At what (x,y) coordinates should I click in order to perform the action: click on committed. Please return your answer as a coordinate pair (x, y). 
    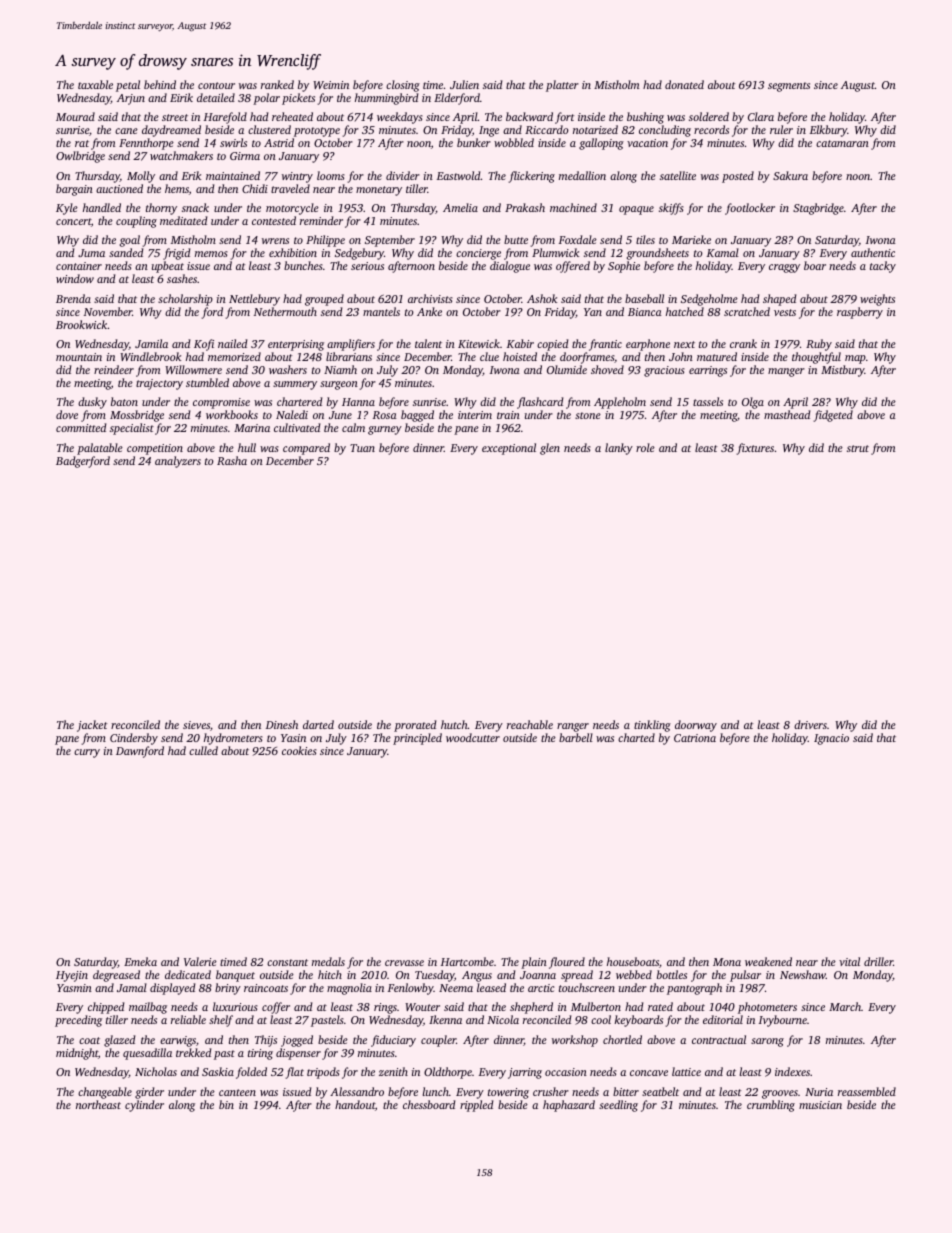
    Looking at the image, I should click on (81, 427).
